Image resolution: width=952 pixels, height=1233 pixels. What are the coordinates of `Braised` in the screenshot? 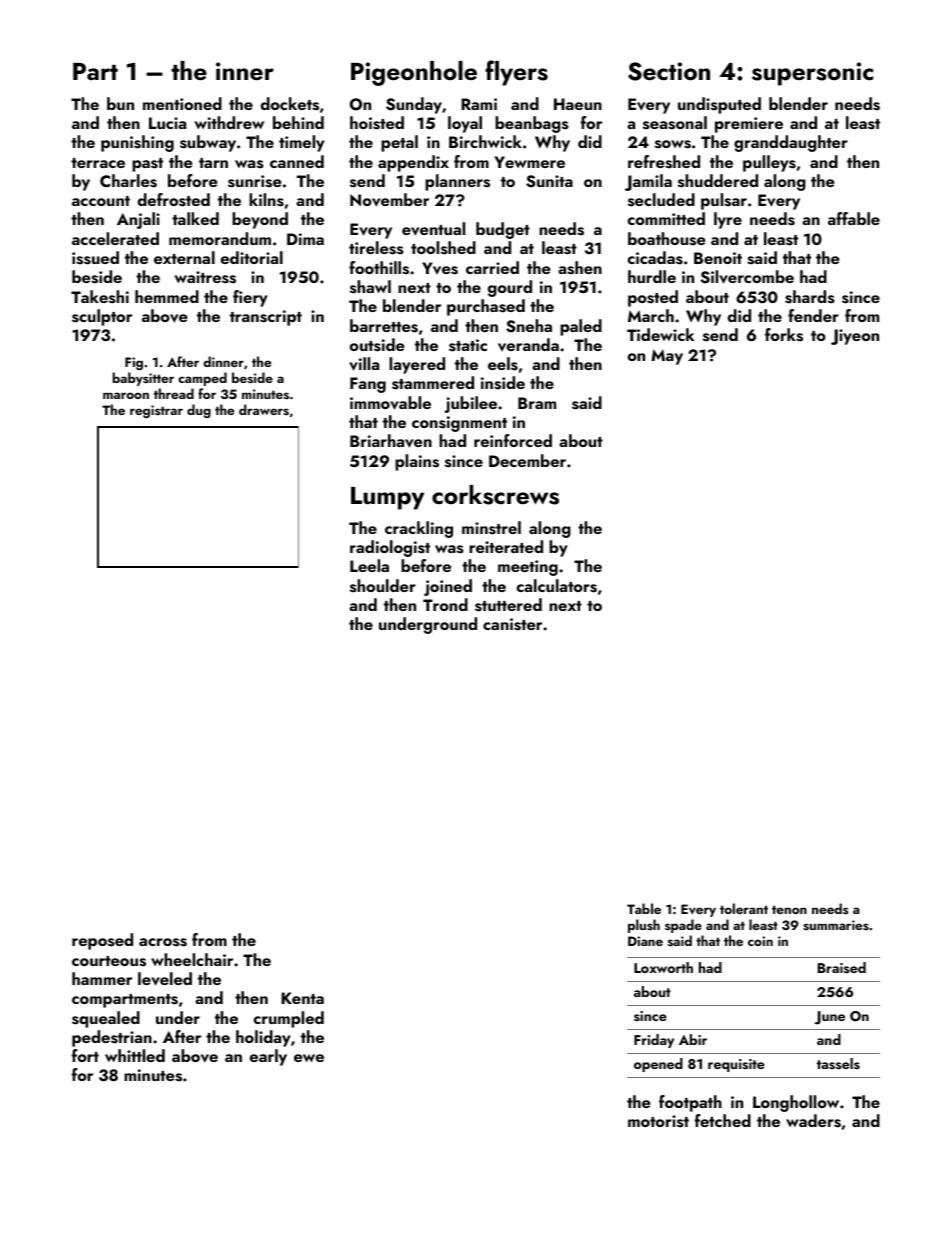 It's located at (842, 967).
